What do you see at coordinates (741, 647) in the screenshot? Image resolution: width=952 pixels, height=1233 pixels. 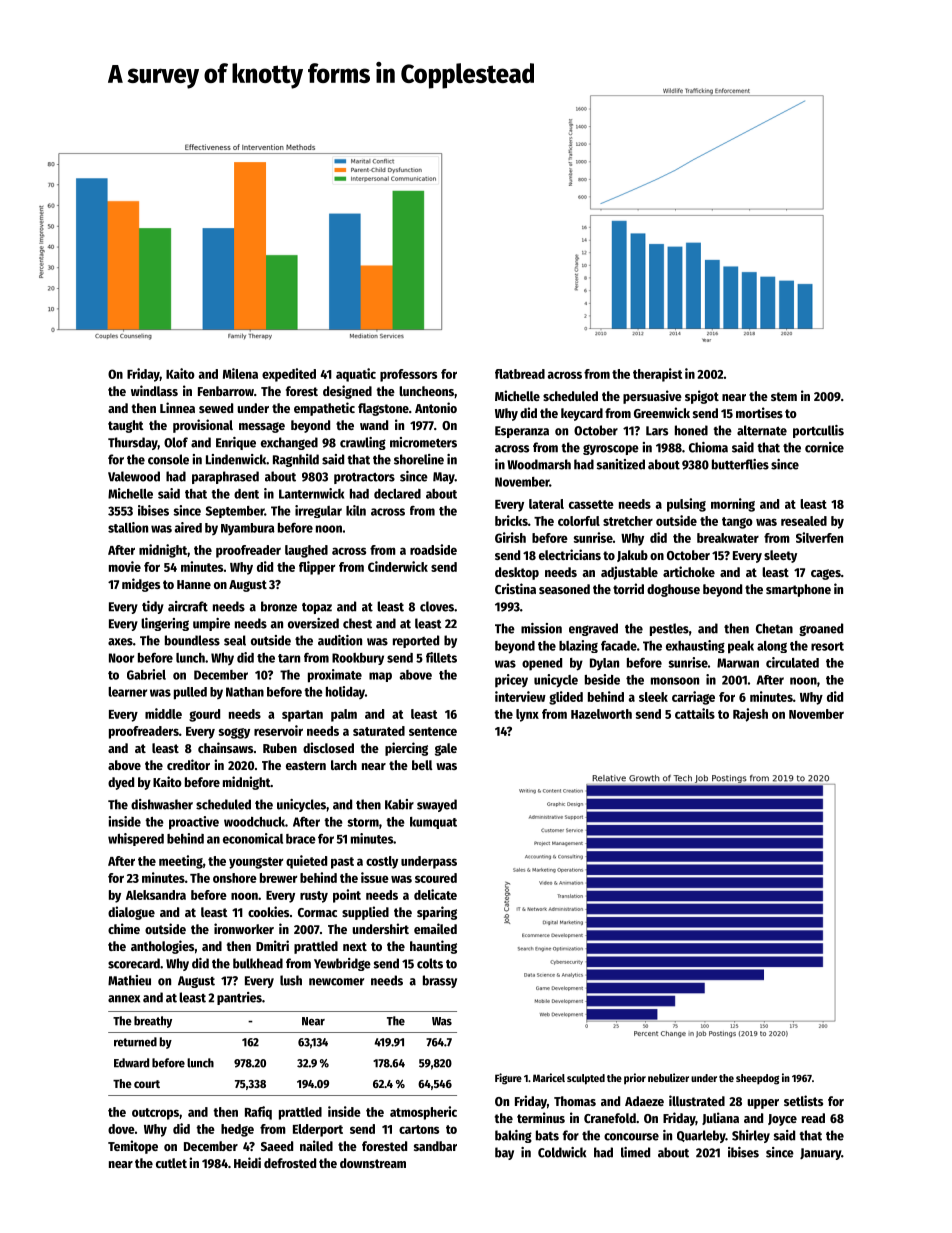 I see `peak` at bounding box center [741, 647].
